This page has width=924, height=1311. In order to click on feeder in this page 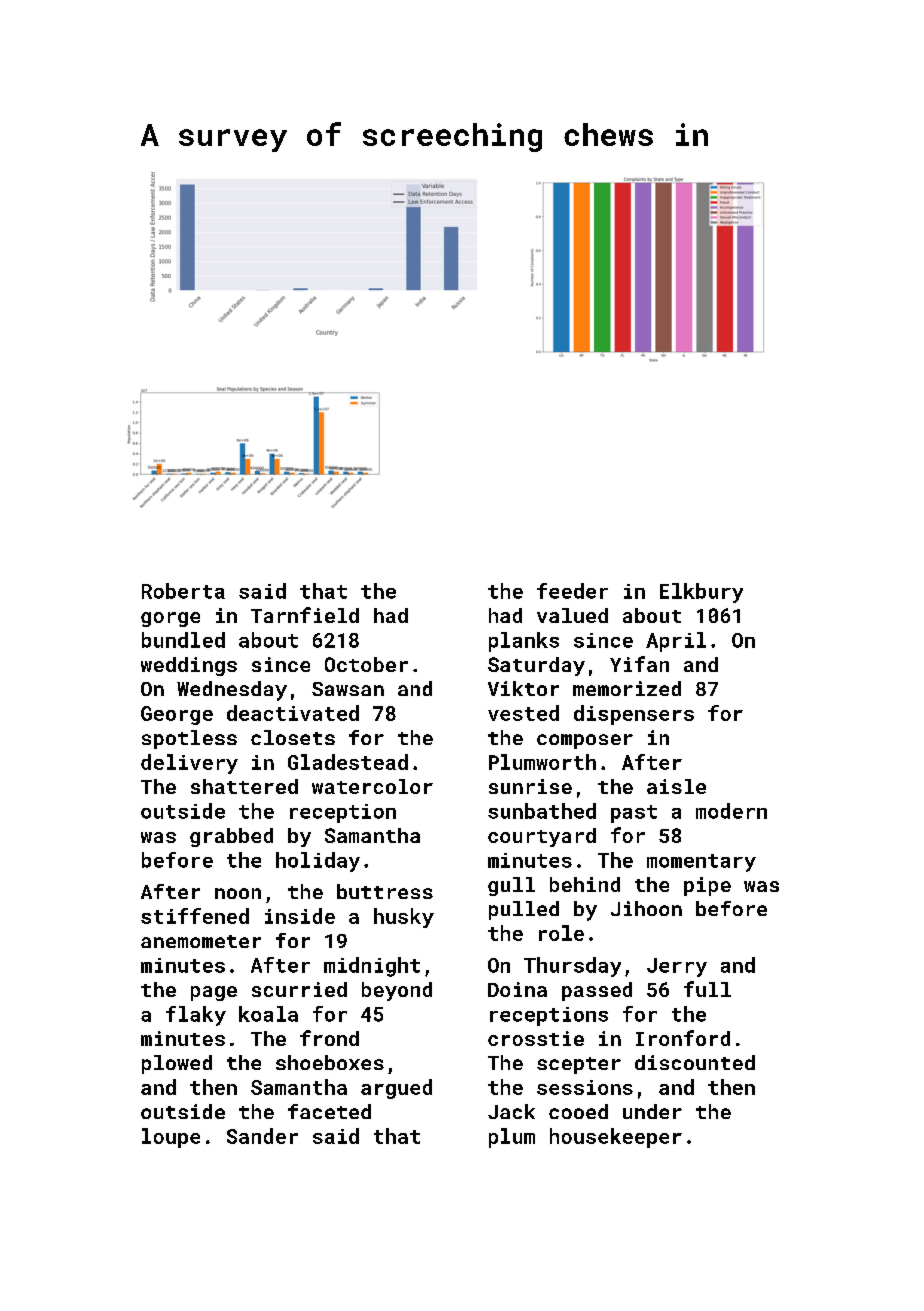, I will do `click(572, 591)`.
